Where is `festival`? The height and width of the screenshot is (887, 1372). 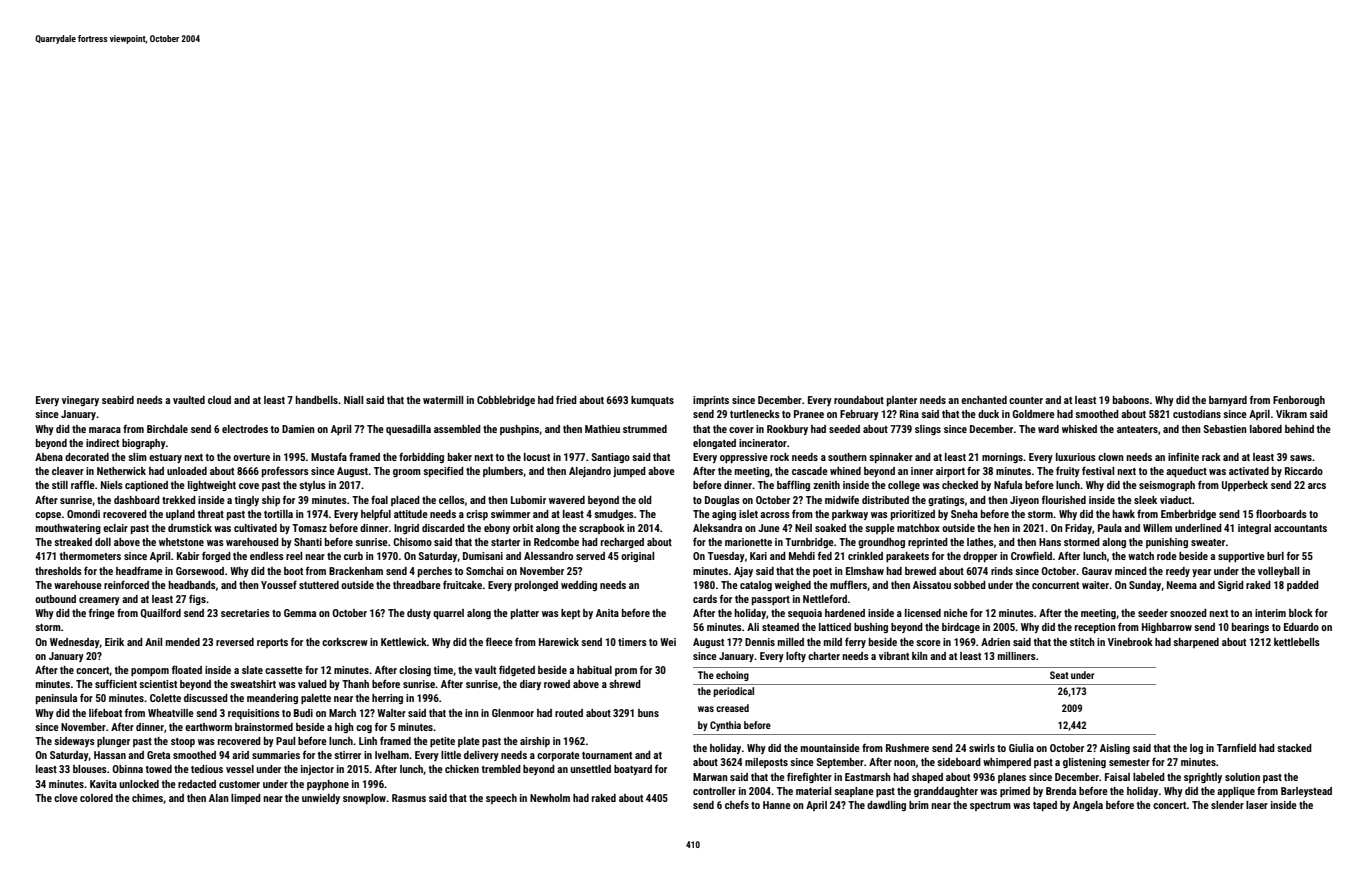
festival is located at coordinates (1098, 470).
